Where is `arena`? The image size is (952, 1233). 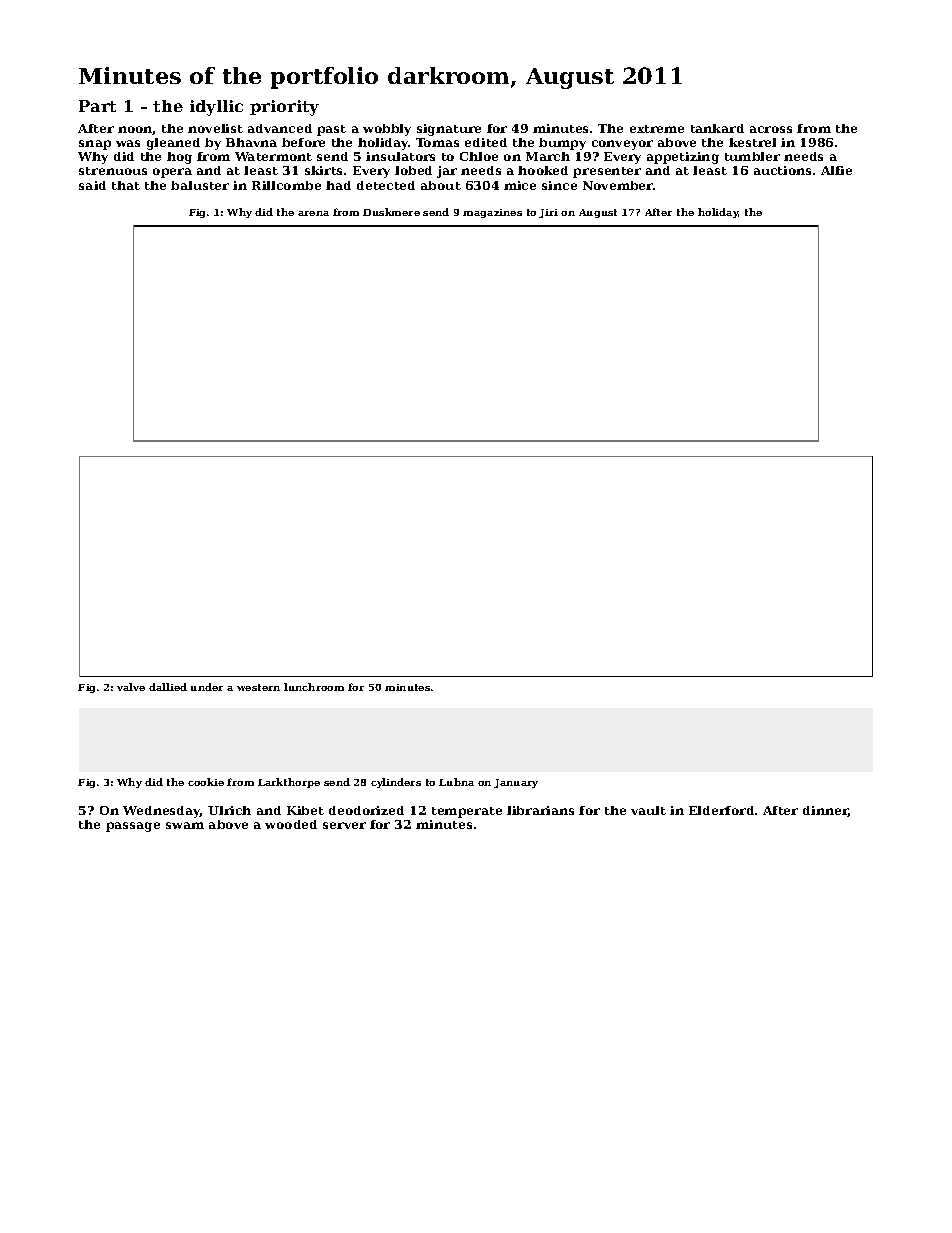 arena is located at coordinates (313, 213).
